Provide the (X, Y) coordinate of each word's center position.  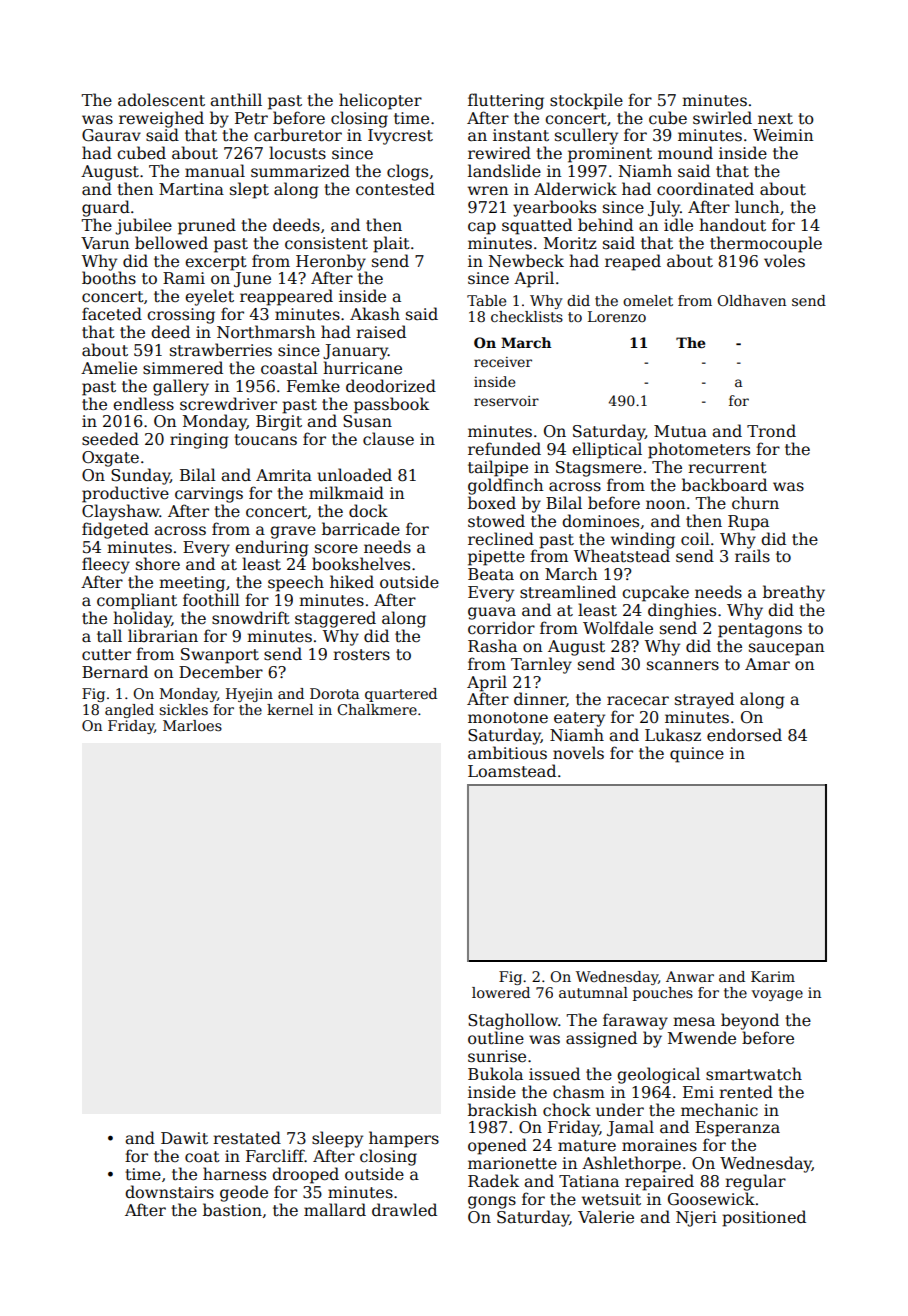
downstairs (169, 1192)
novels (578, 753)
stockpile (586, 101)
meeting (192, 584)
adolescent (161, 100)
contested (395, 189)
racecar (638, 700)
